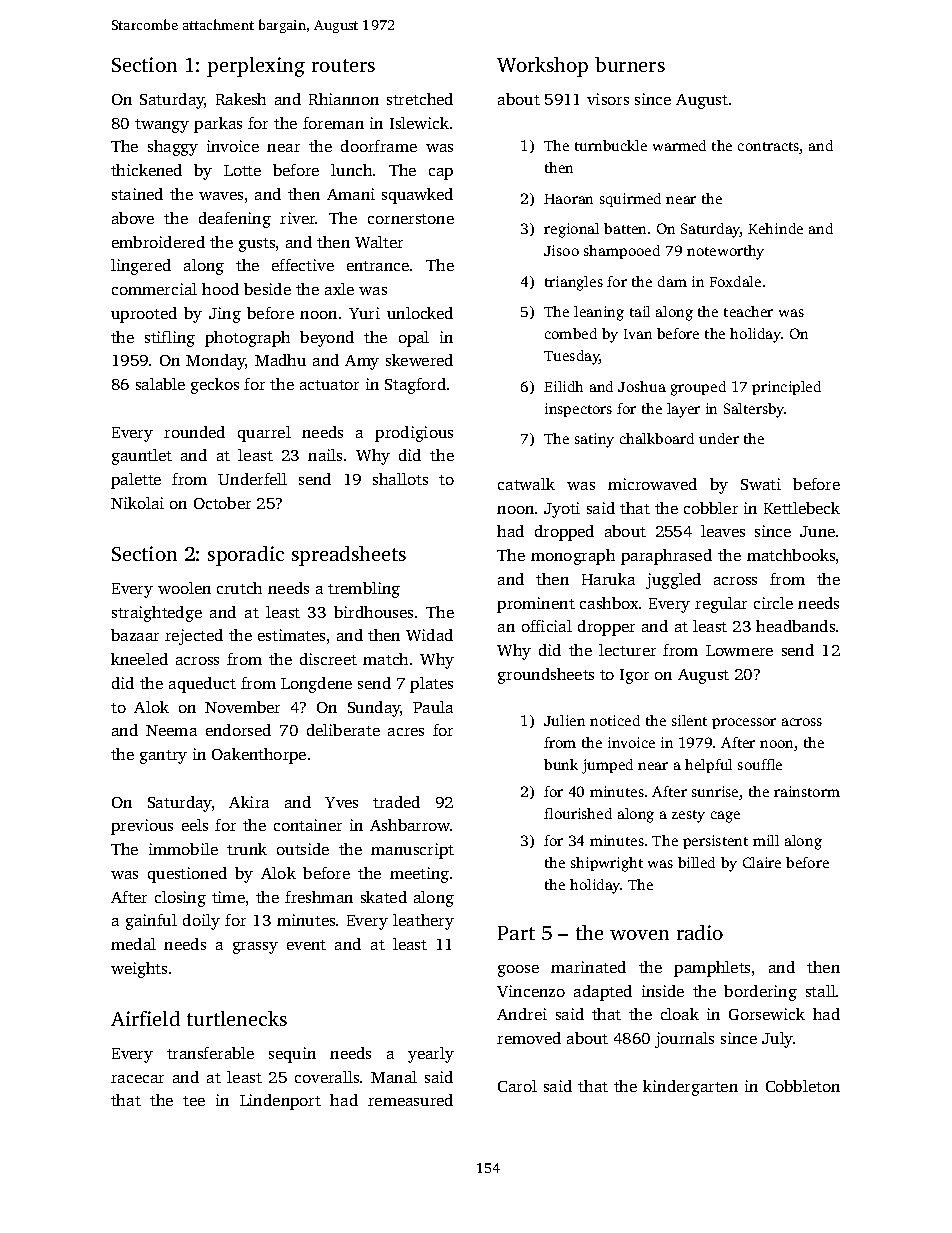  Describe the element at coordinates (170, 339) in the screenshot. I see `stifling` at that location.
